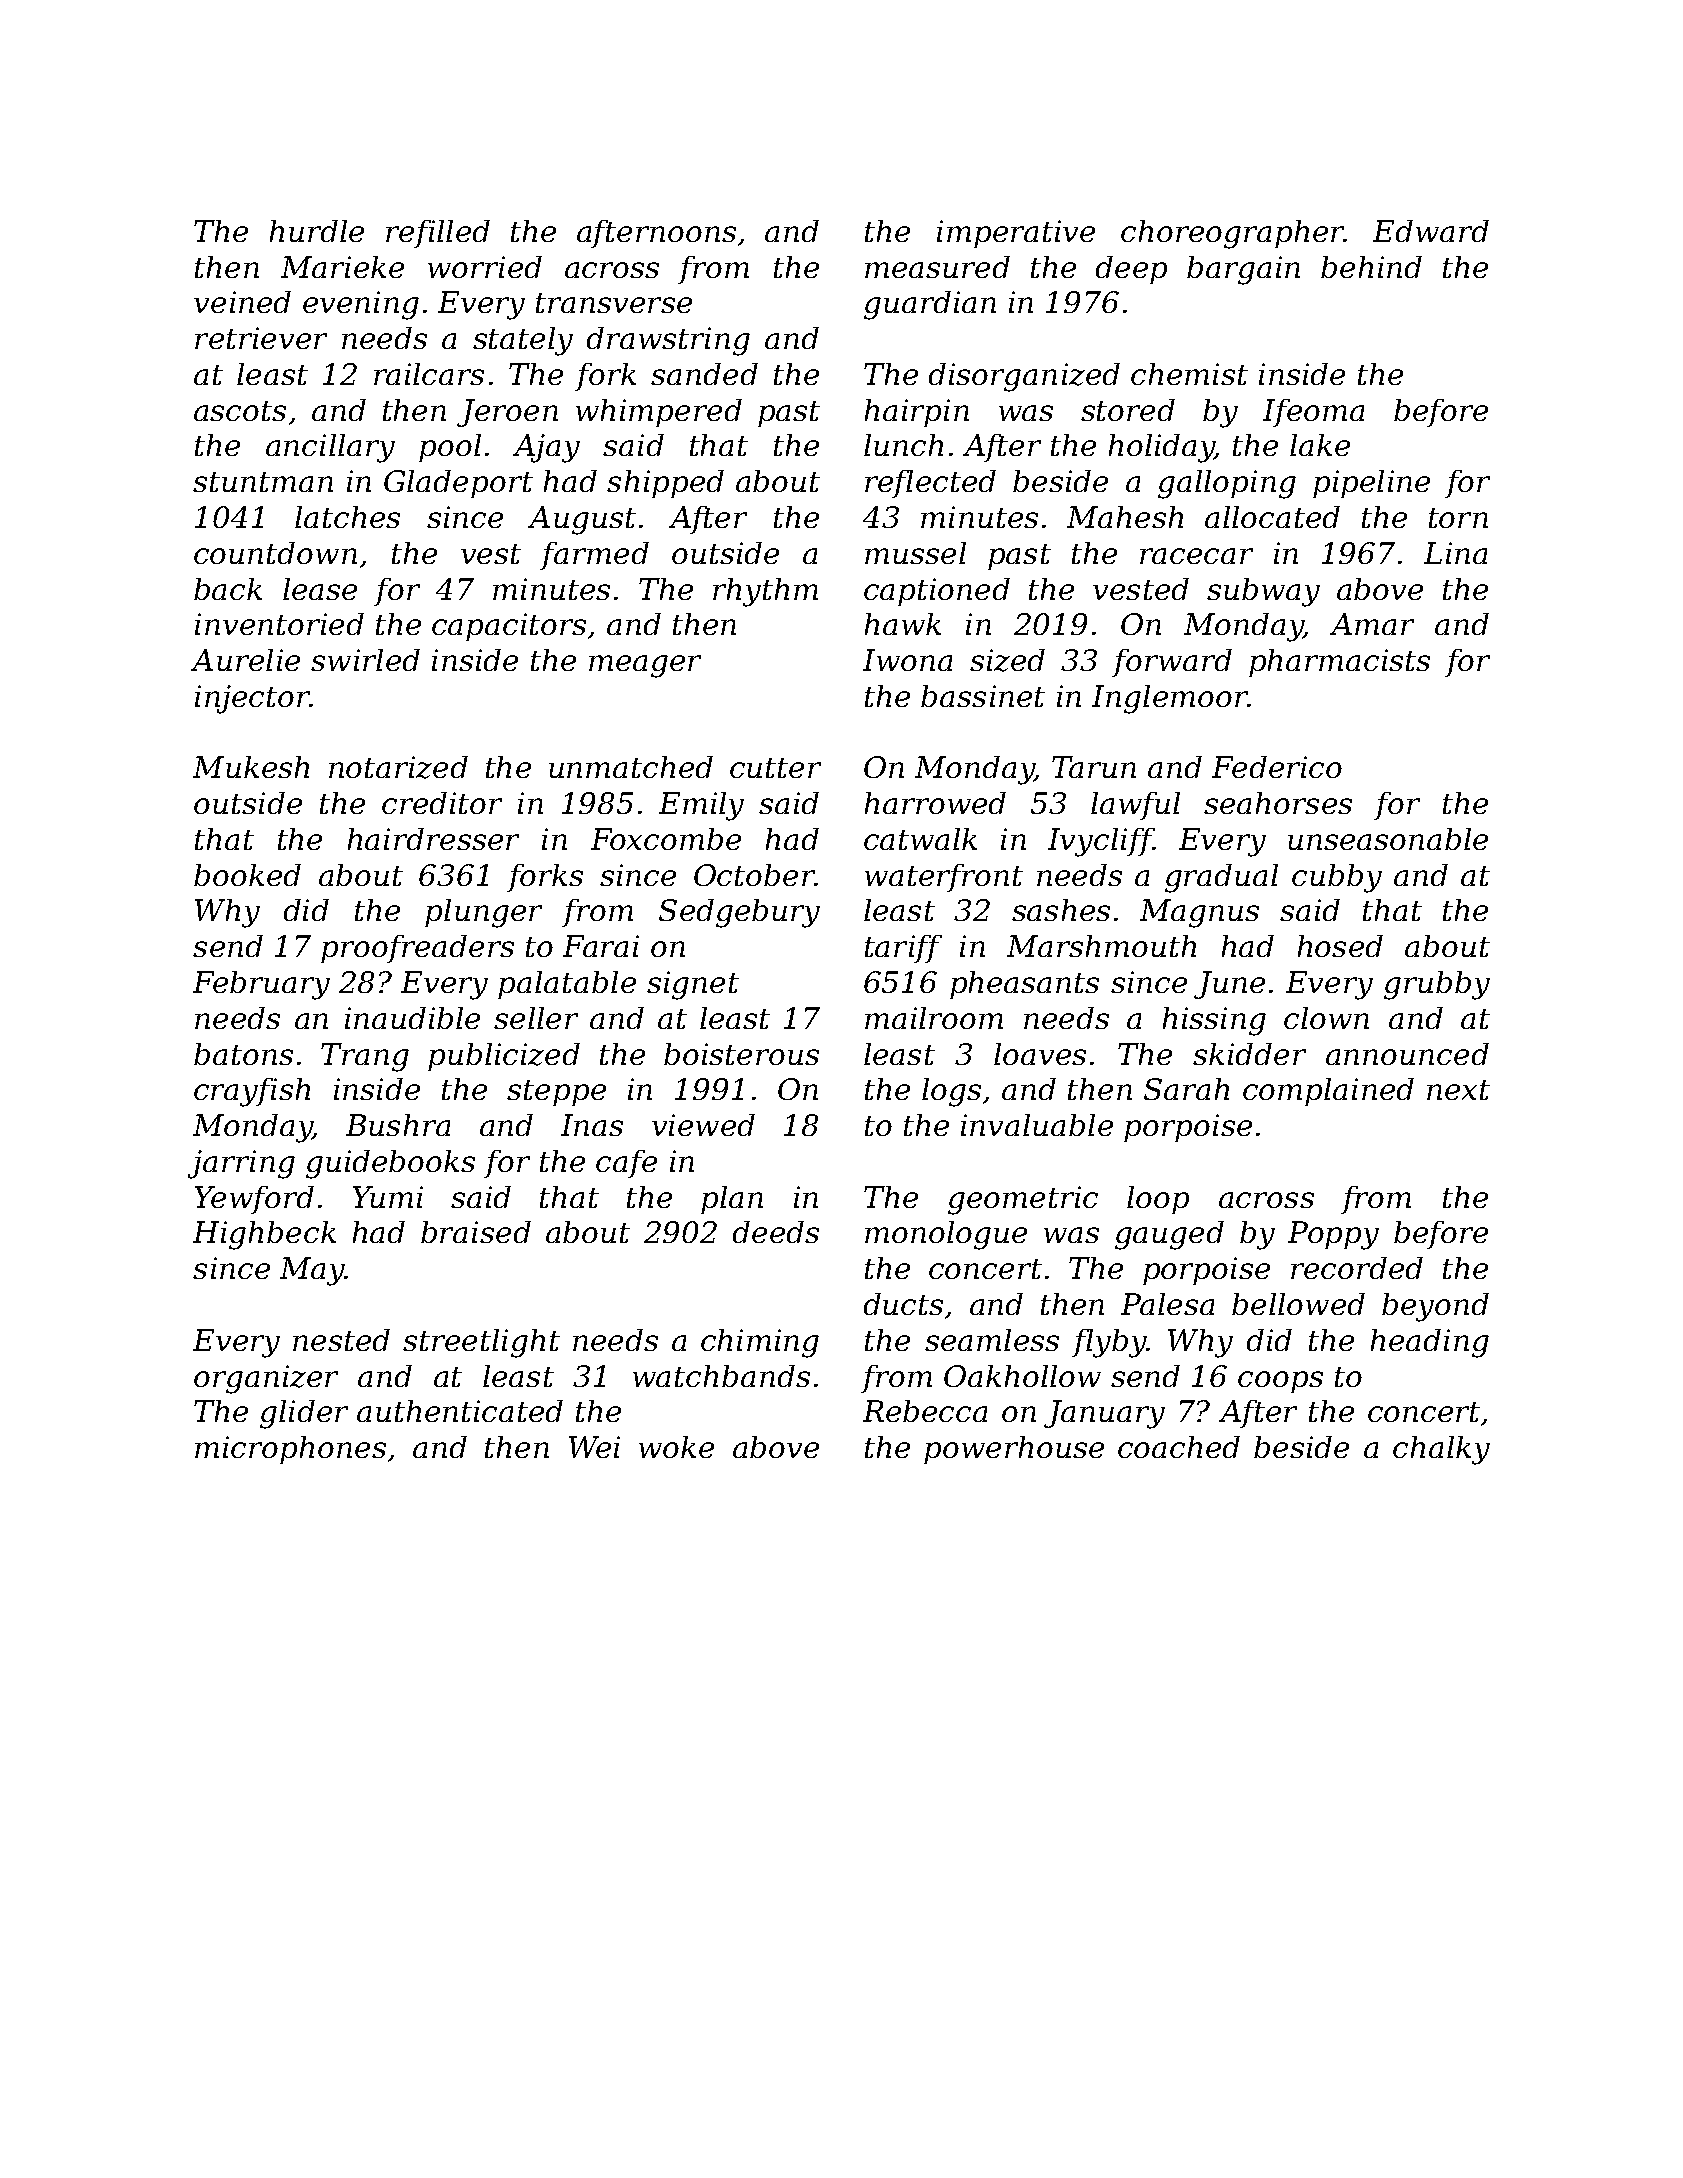  What do you see at coordinates (240, 411) in the screenshot?
I see `ascots` at bounding box center [240, 411].
